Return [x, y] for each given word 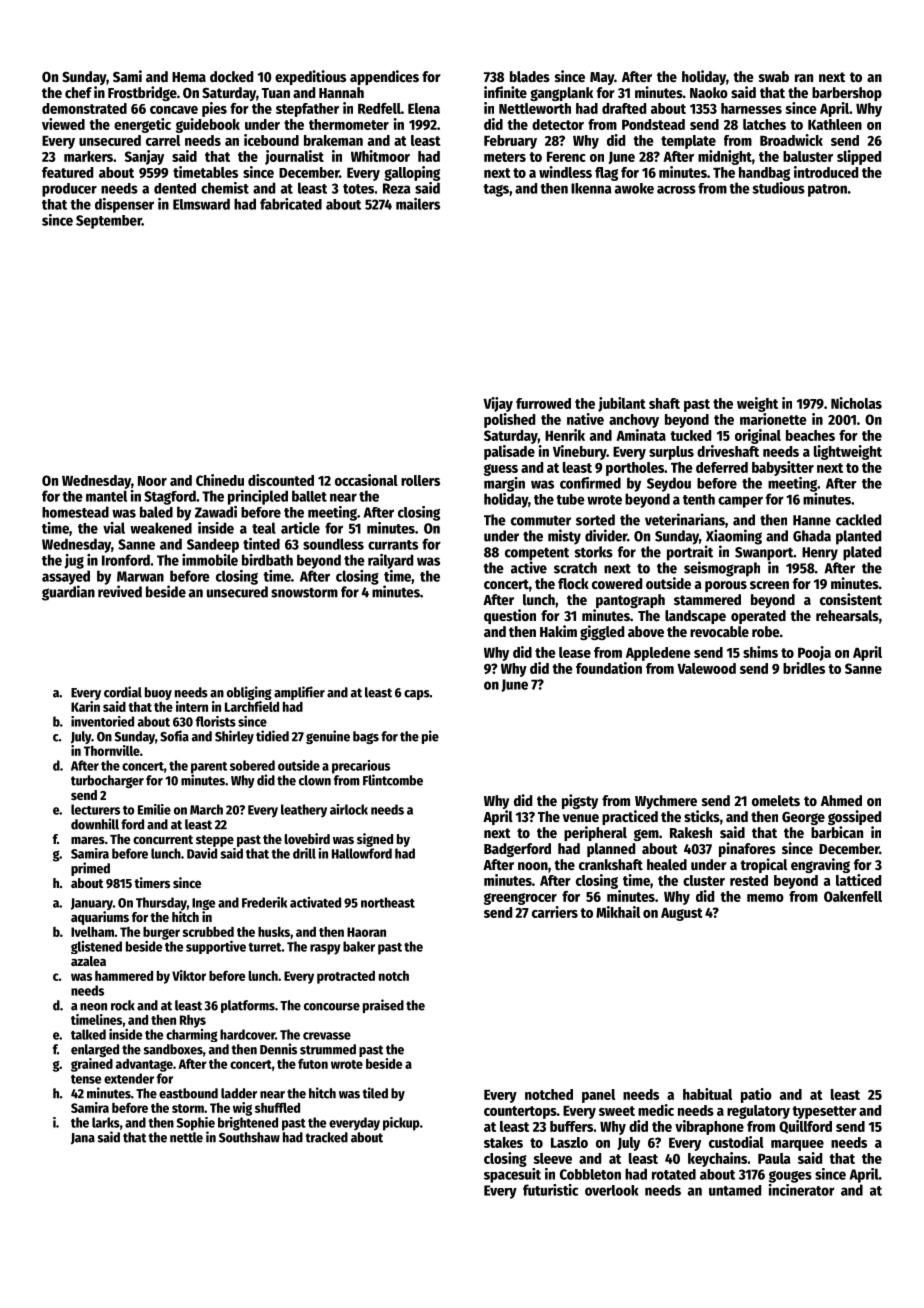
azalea [88, 961]
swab [774, 76]
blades [530, 76]
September [109, 222]
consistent [851, 599]
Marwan [140, 576]
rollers [420, 480]
